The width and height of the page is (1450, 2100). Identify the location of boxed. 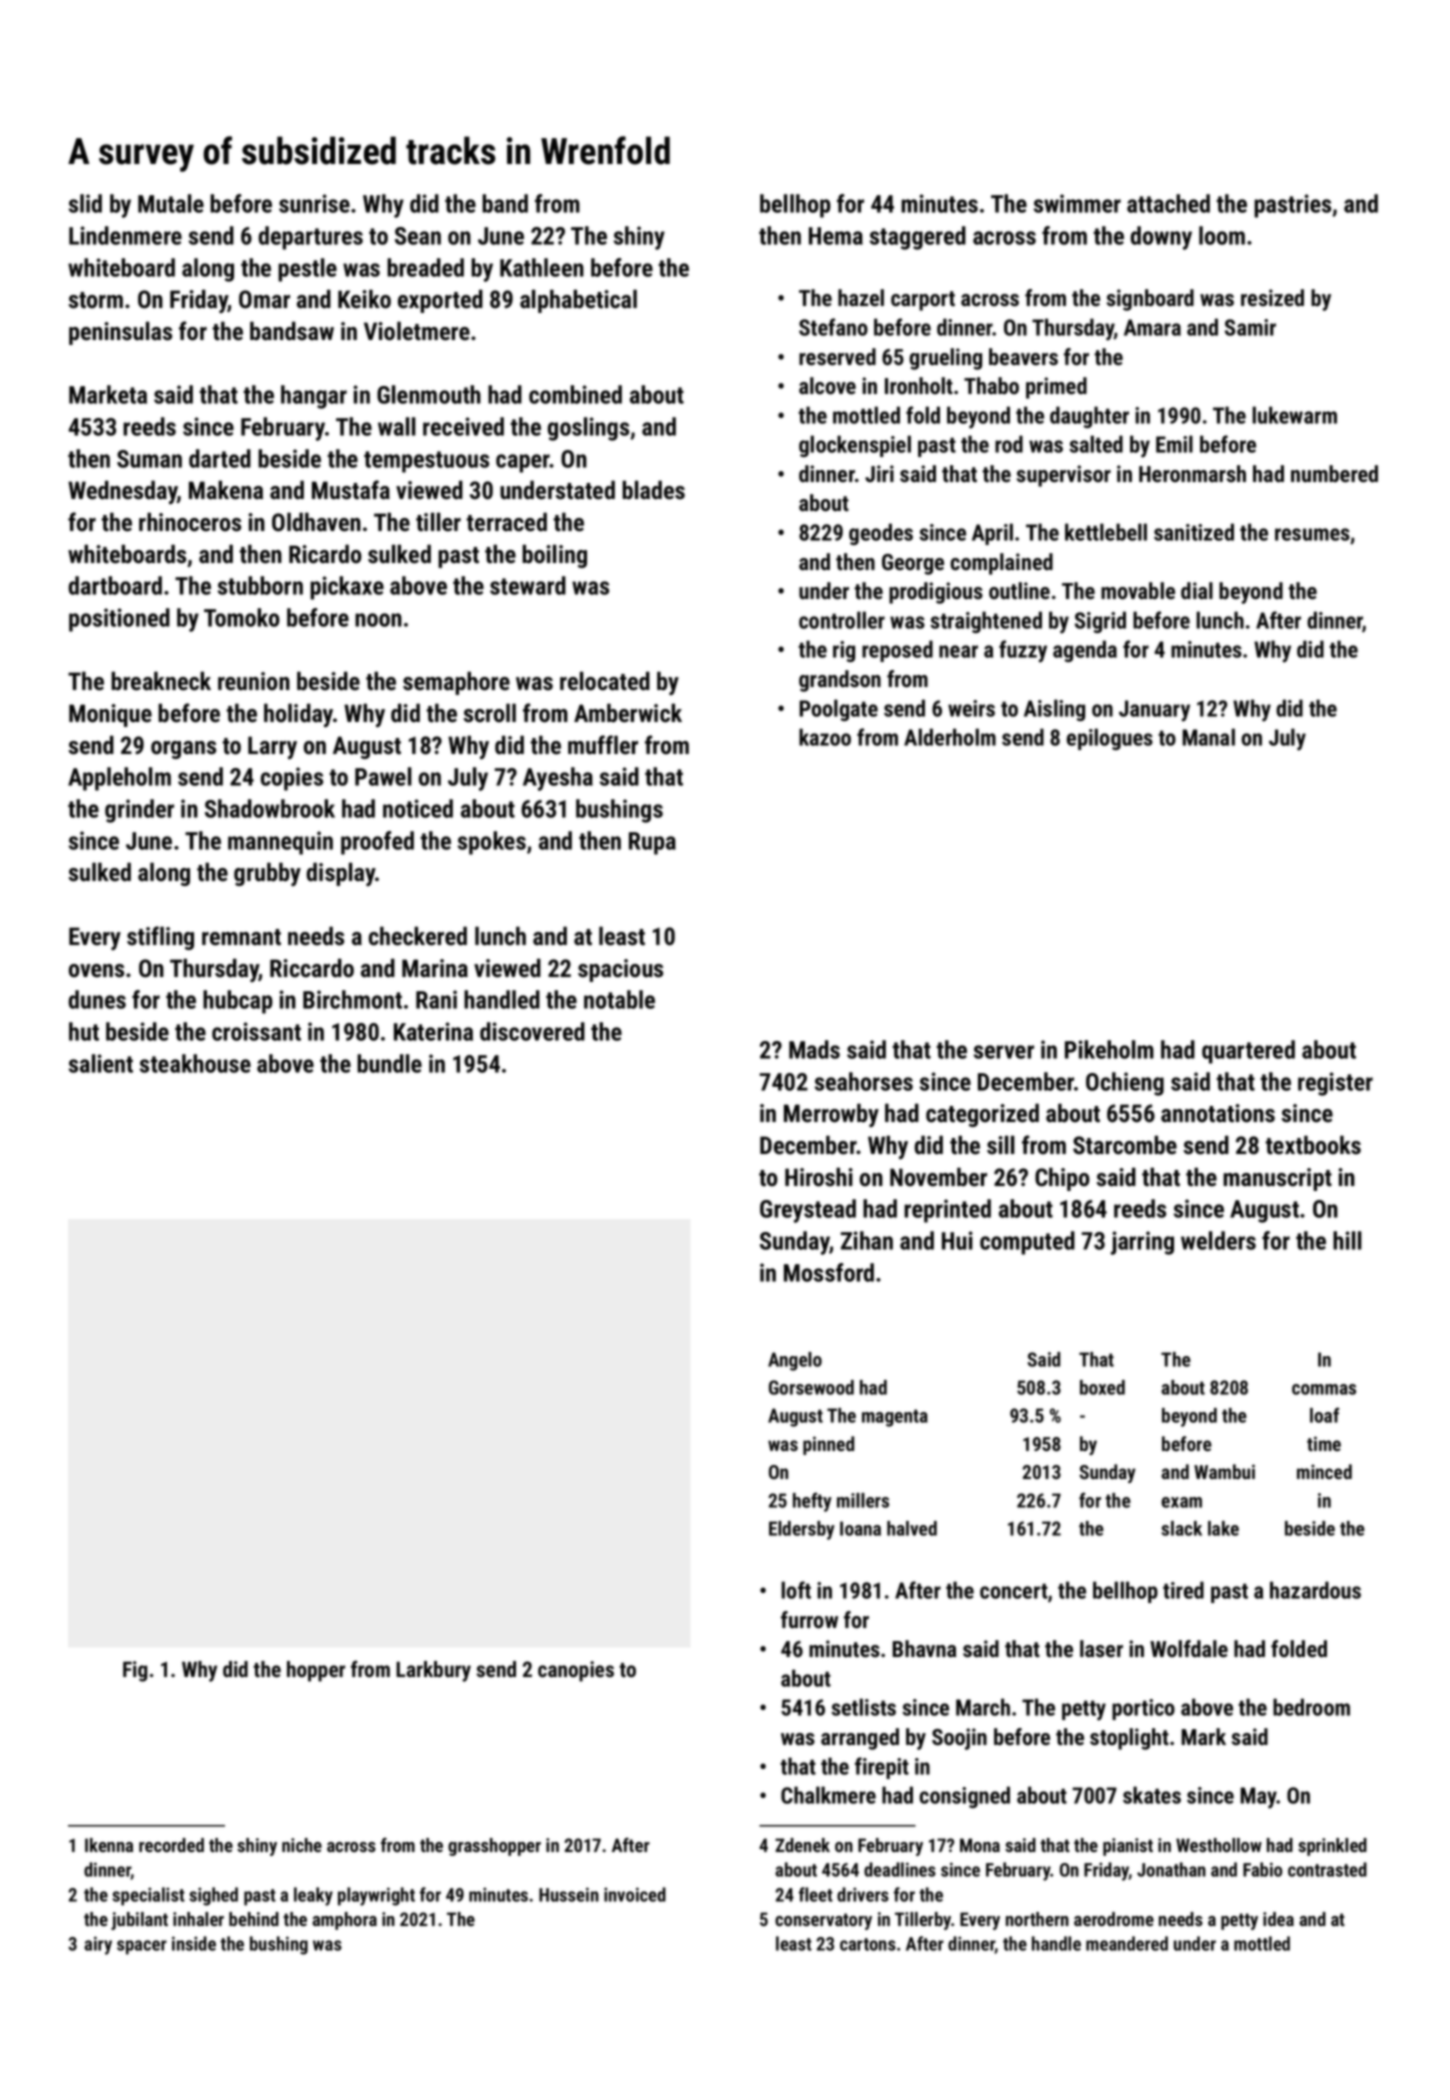
(1102, 1387).
